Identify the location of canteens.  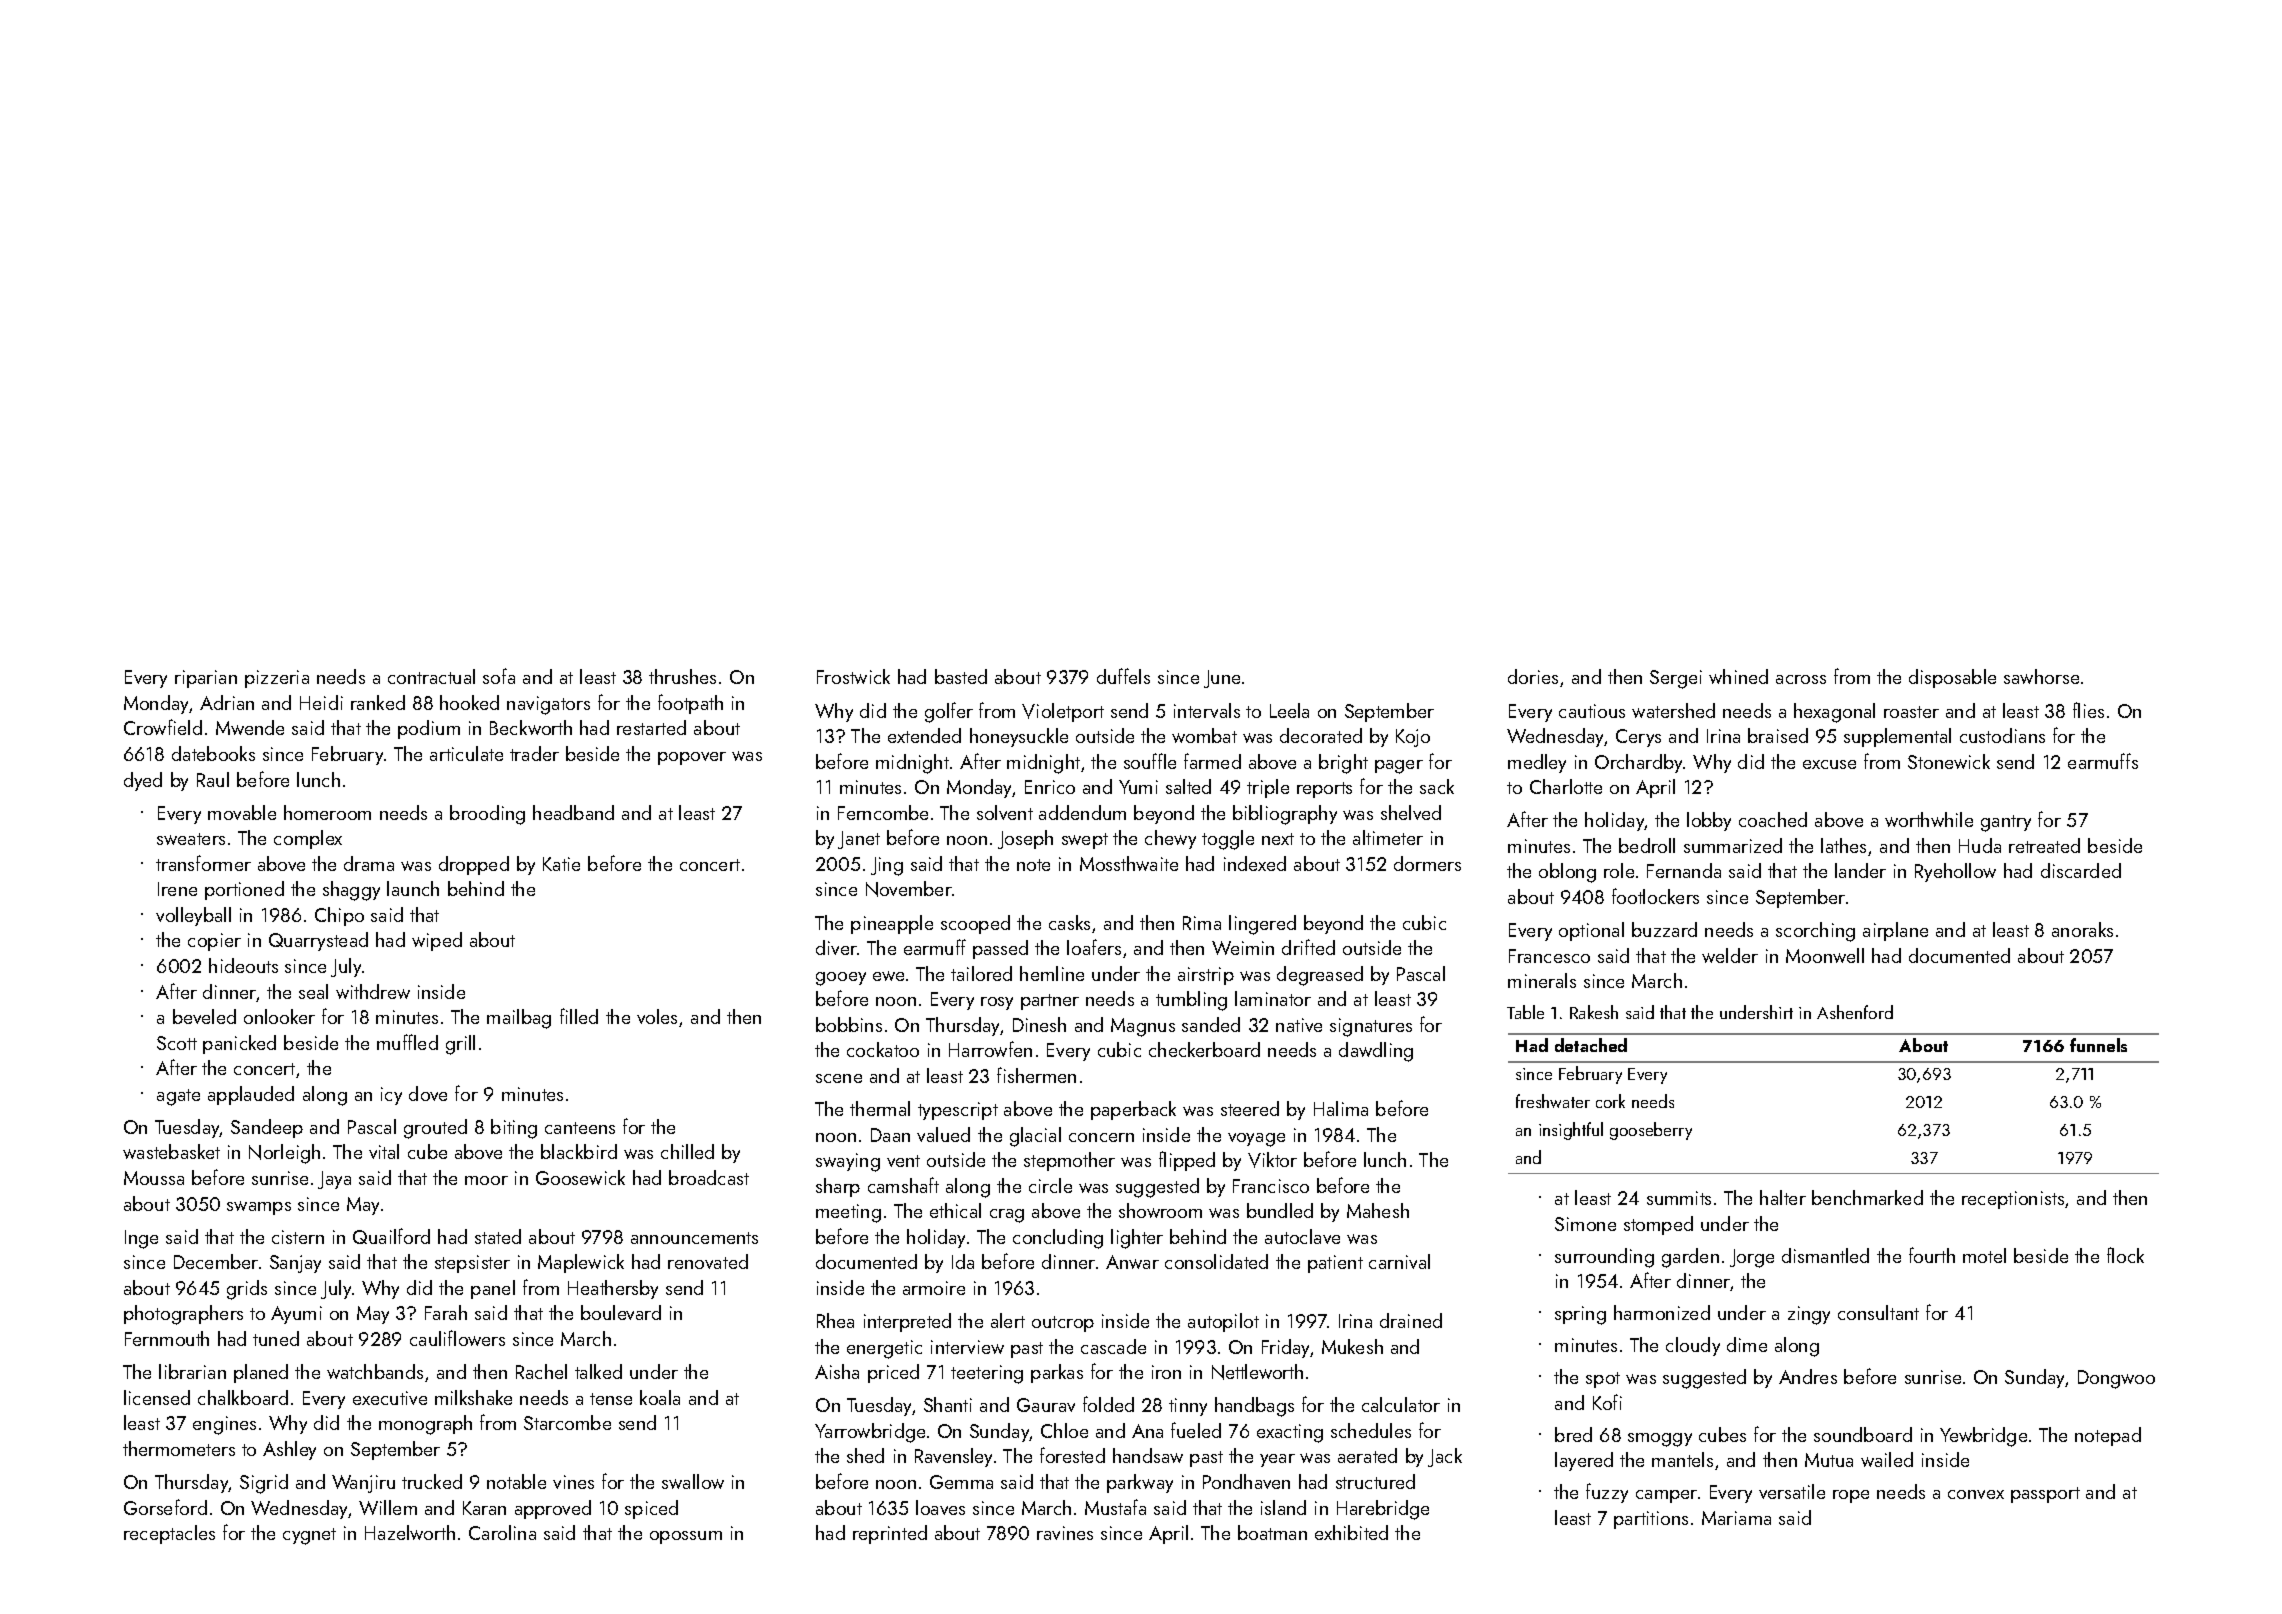
(580, 1128).
